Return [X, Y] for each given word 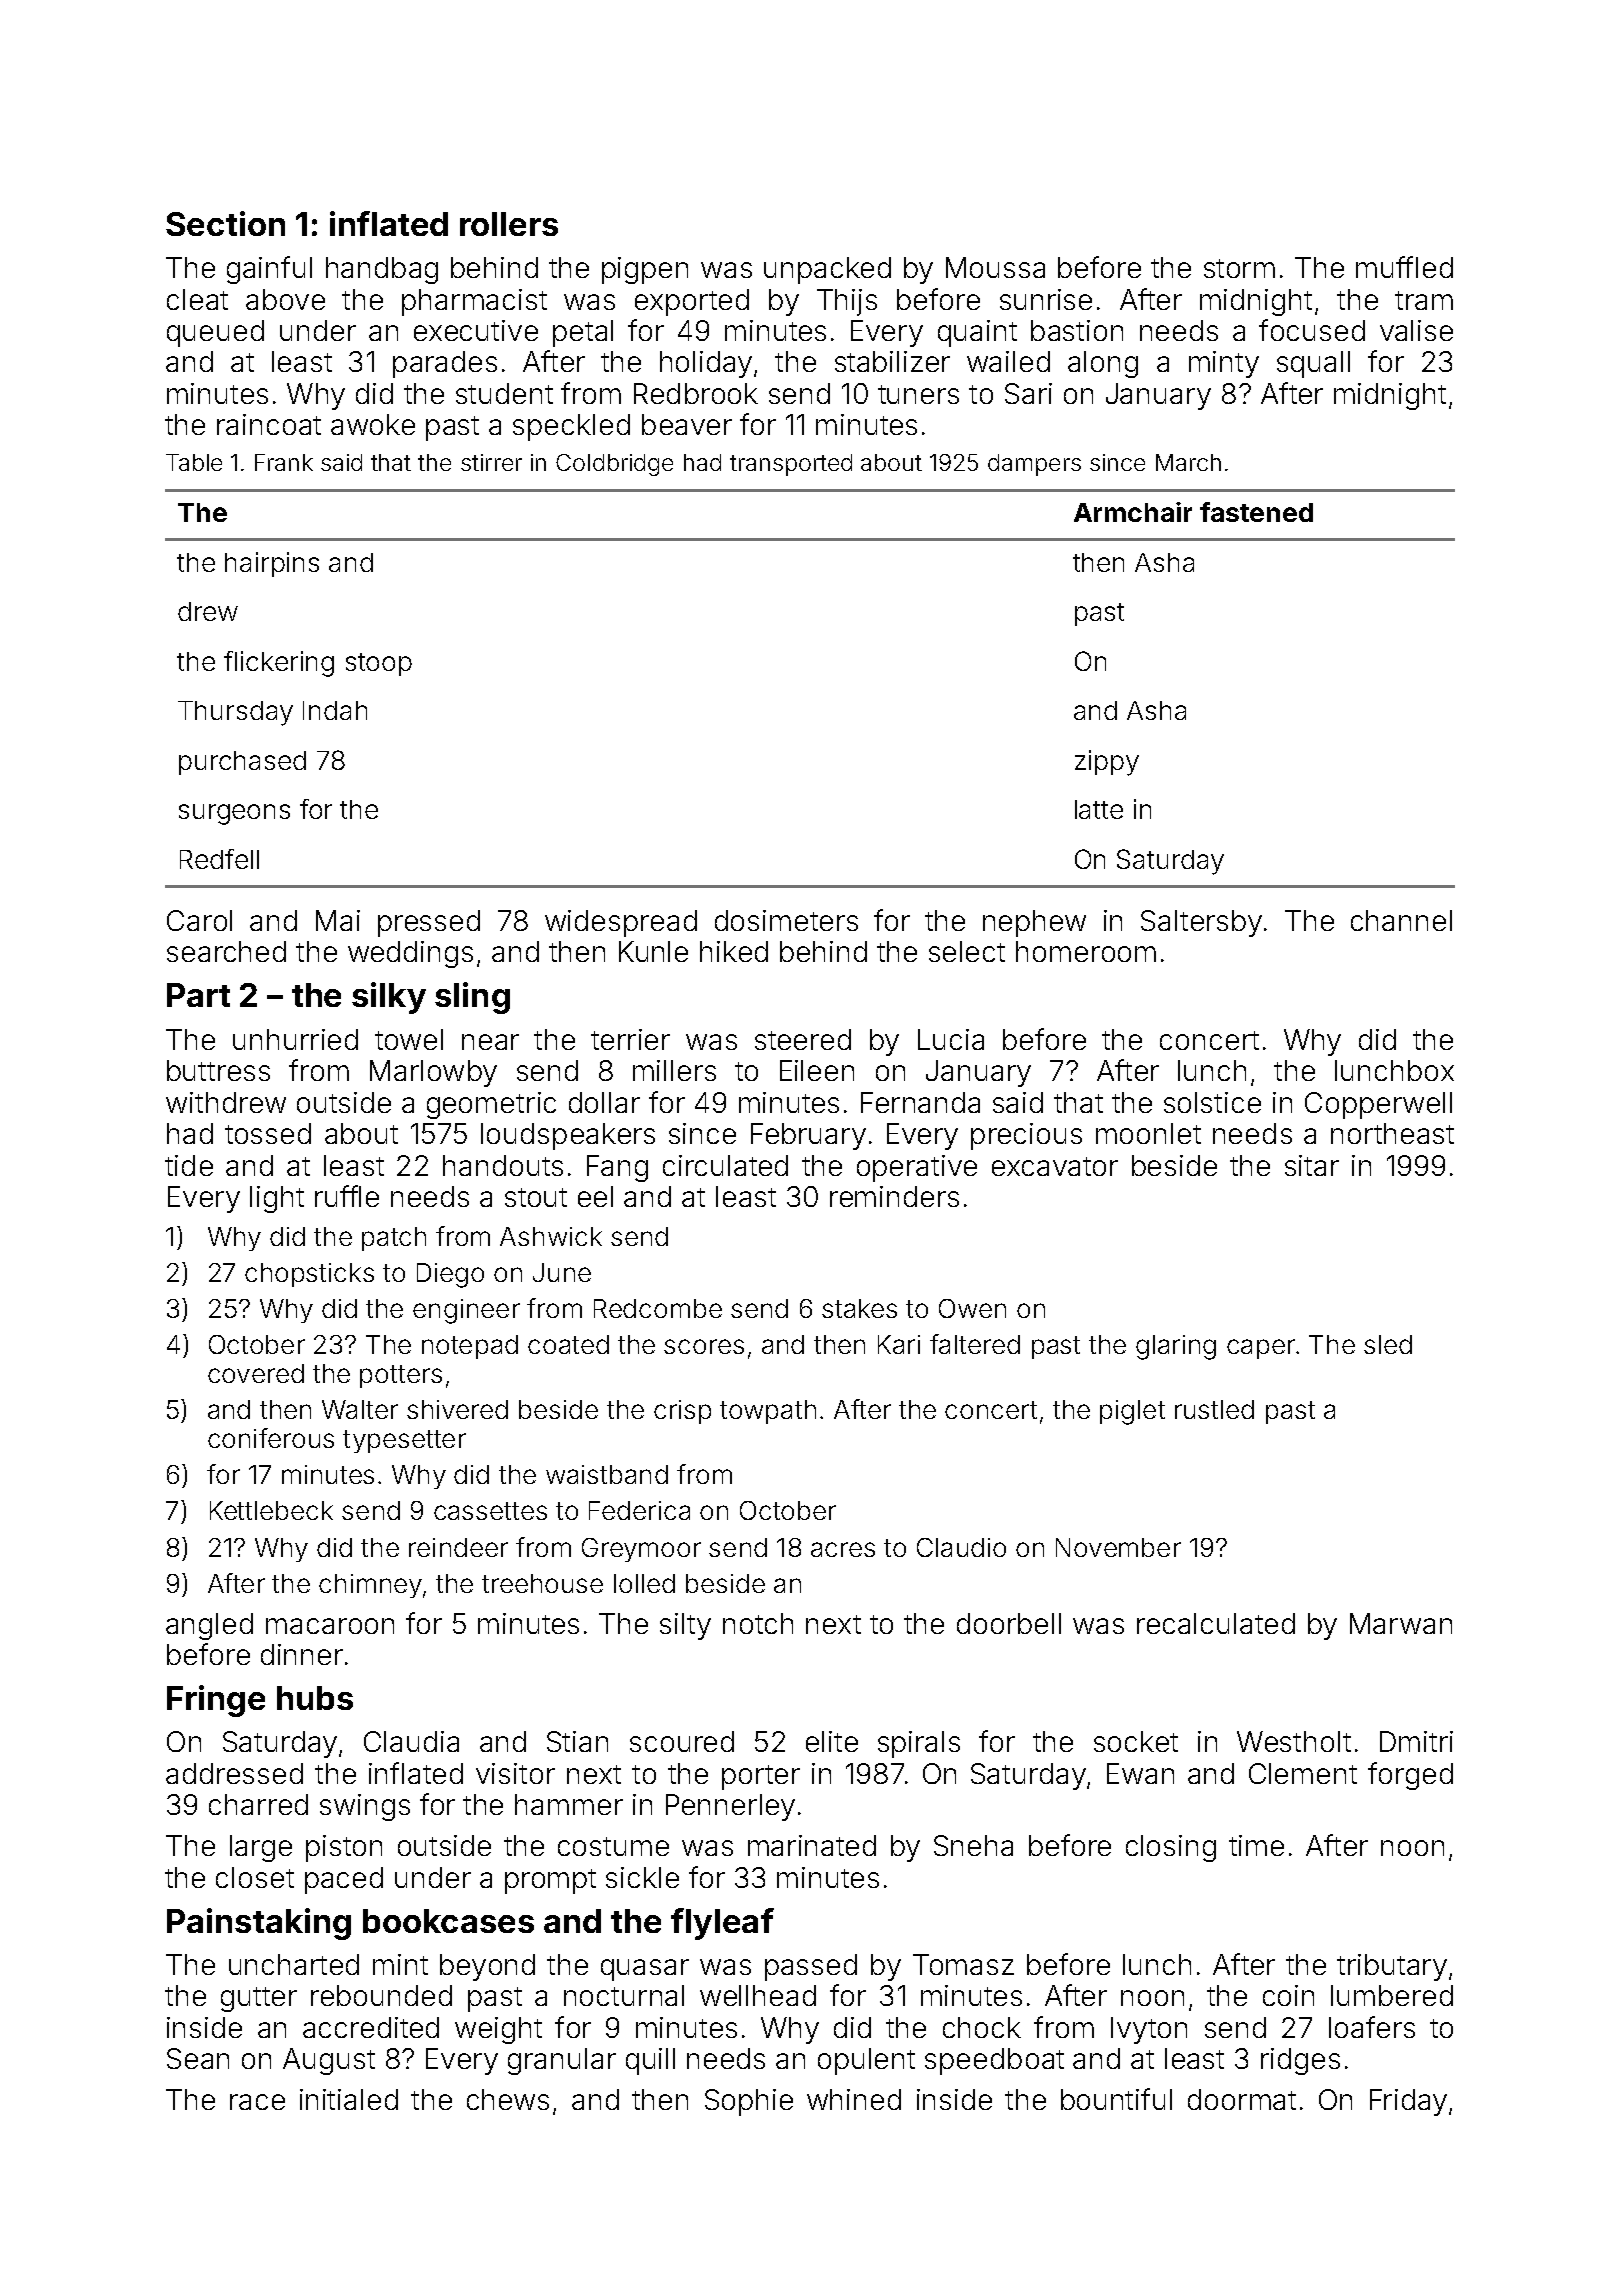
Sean [198, 2058]
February [808, 1136]
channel [1401, 920]
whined [854, 2099]
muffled [1404, 267]
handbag [382, 270]
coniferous [271, 1438]
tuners [918, 394]
